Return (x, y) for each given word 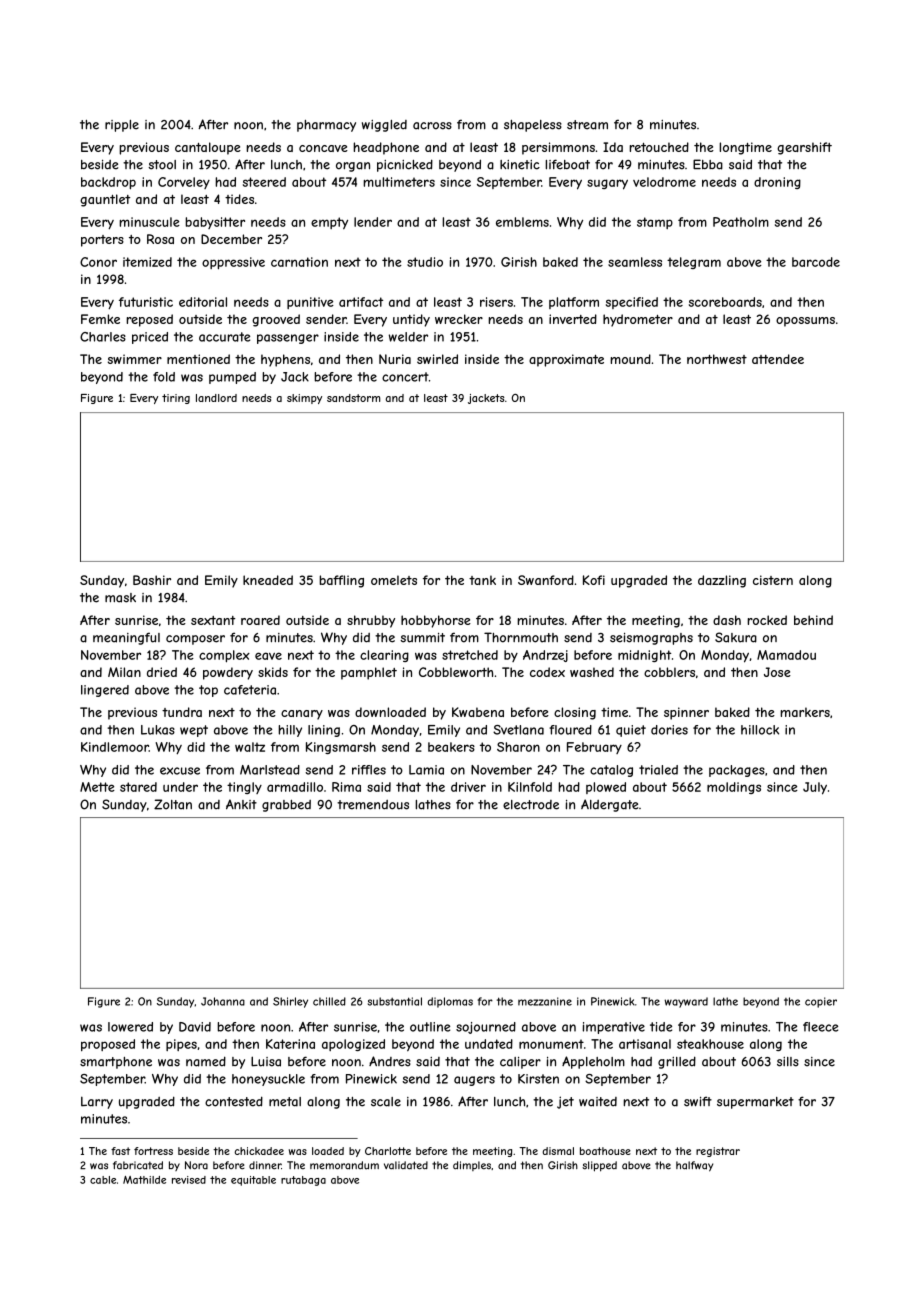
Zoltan (173, 804)
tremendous (373, 805)
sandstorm (353, 398)
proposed (108, 1045)
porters (102, 241)
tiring (176, 399)
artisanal (645, 1044)
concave (323, 148)
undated (489, 1044)
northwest (717, 359)
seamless (635, 262)
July (815, 788)
